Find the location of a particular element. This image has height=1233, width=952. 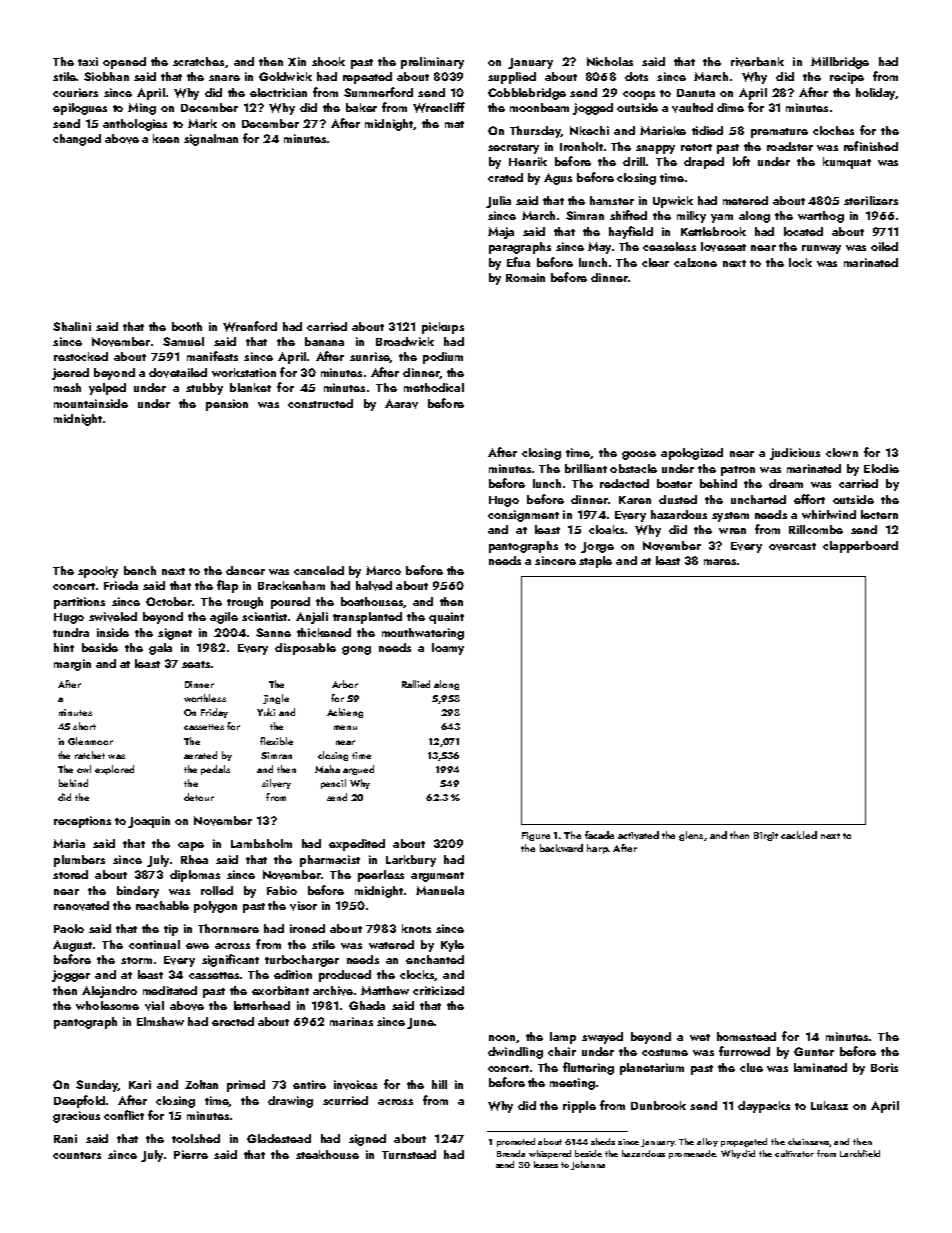

fluttering is located at coordinates (588, 1068).
